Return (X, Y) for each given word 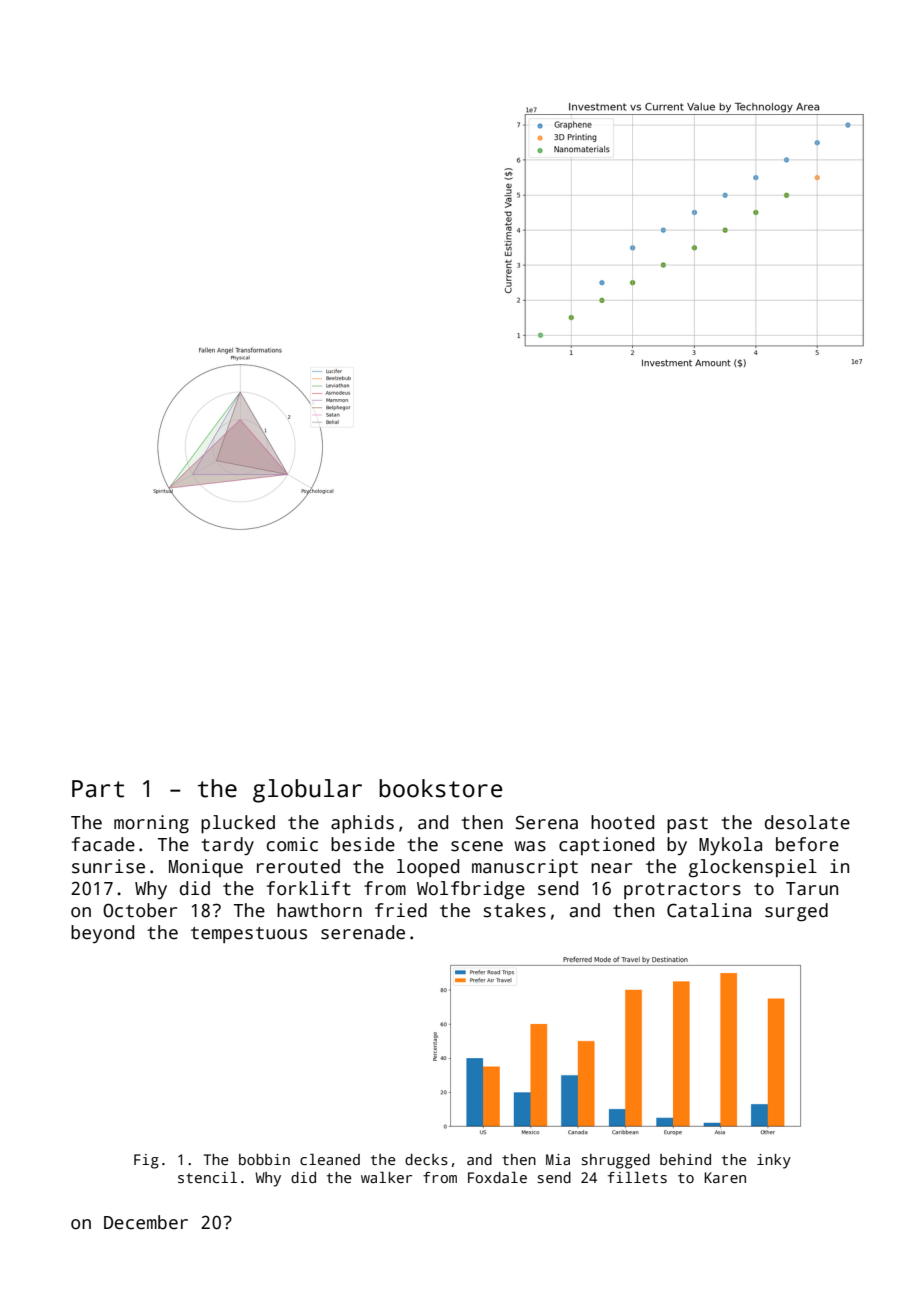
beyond (102, 934)
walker (386, 1177)
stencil (207, 1177)
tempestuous (249, 935)
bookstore (440, 788)
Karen (725, 1177)
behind (685, 1159)
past (687, 825)
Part (98, 789)
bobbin (264, 1159)
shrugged (615, 1161)
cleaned (330, 1159)
